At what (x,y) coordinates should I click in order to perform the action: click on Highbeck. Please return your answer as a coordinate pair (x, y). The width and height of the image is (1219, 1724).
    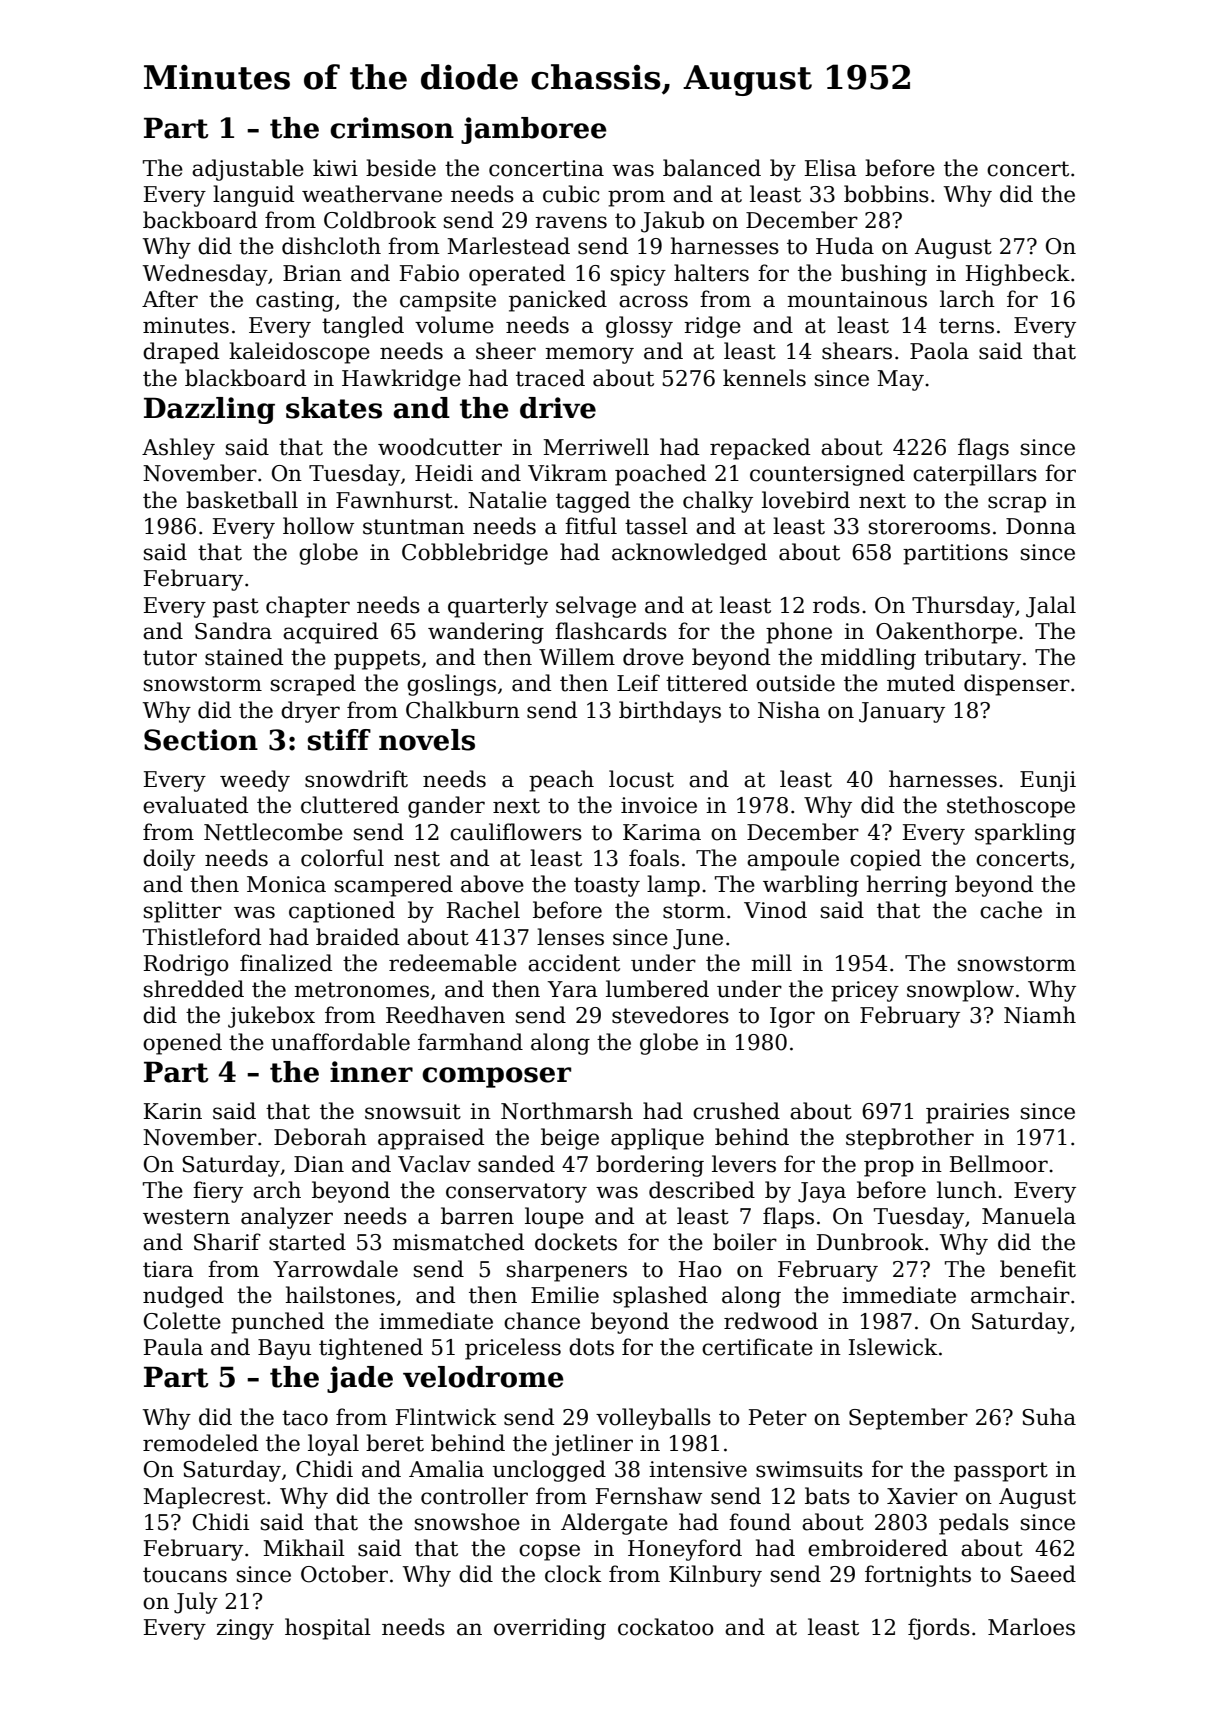
    Looking at the image, I should click on (1018, 275).
